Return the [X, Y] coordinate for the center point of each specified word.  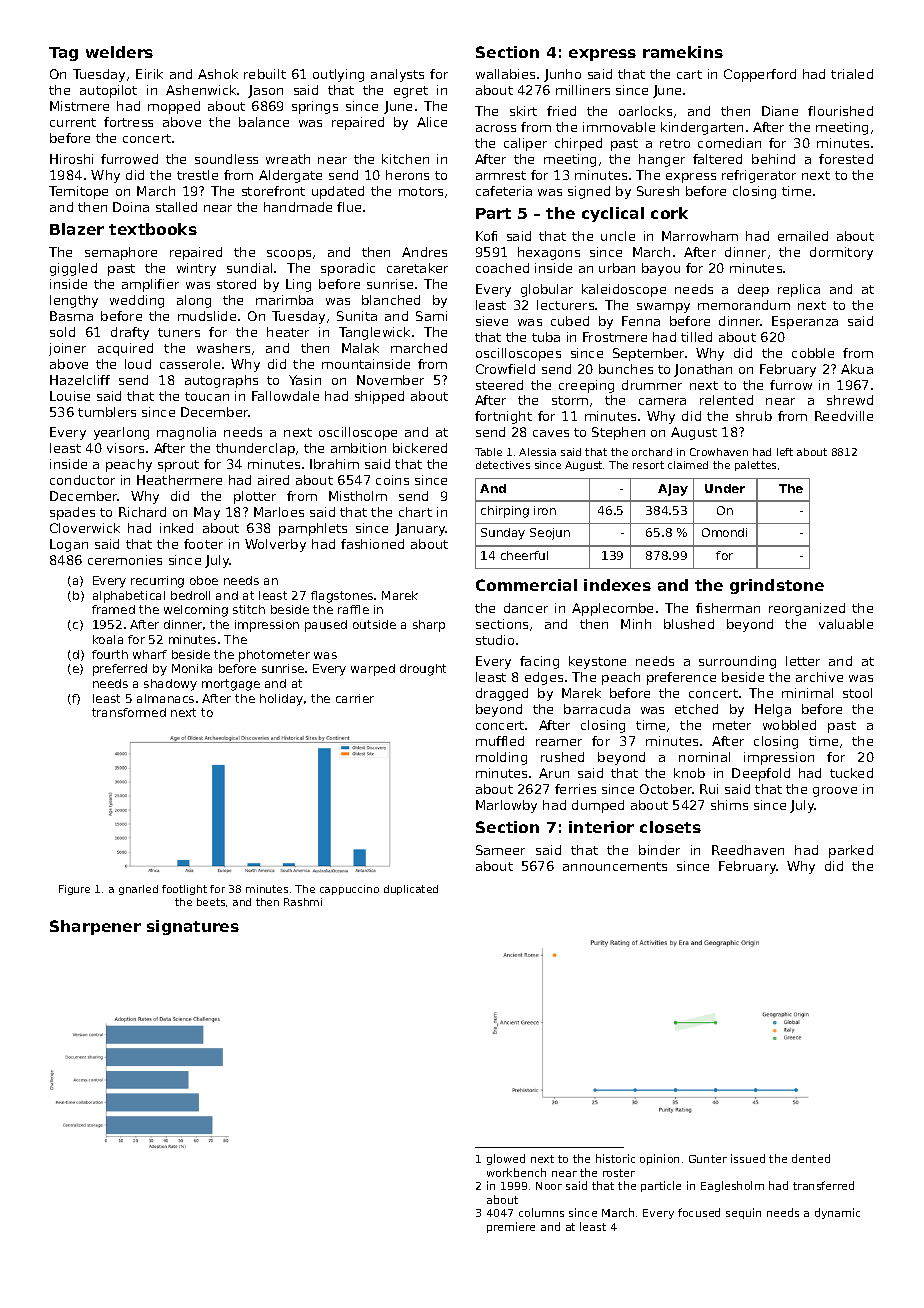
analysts [397, 75]
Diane [780, 111]
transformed [129, 712]
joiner [67, 349]
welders [119, 52]
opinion [659, 1159]
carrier [355, 698]
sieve [492, 321]
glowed [506, 1159]
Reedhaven [748, 850]
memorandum [744, 305]
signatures [193, 927]
